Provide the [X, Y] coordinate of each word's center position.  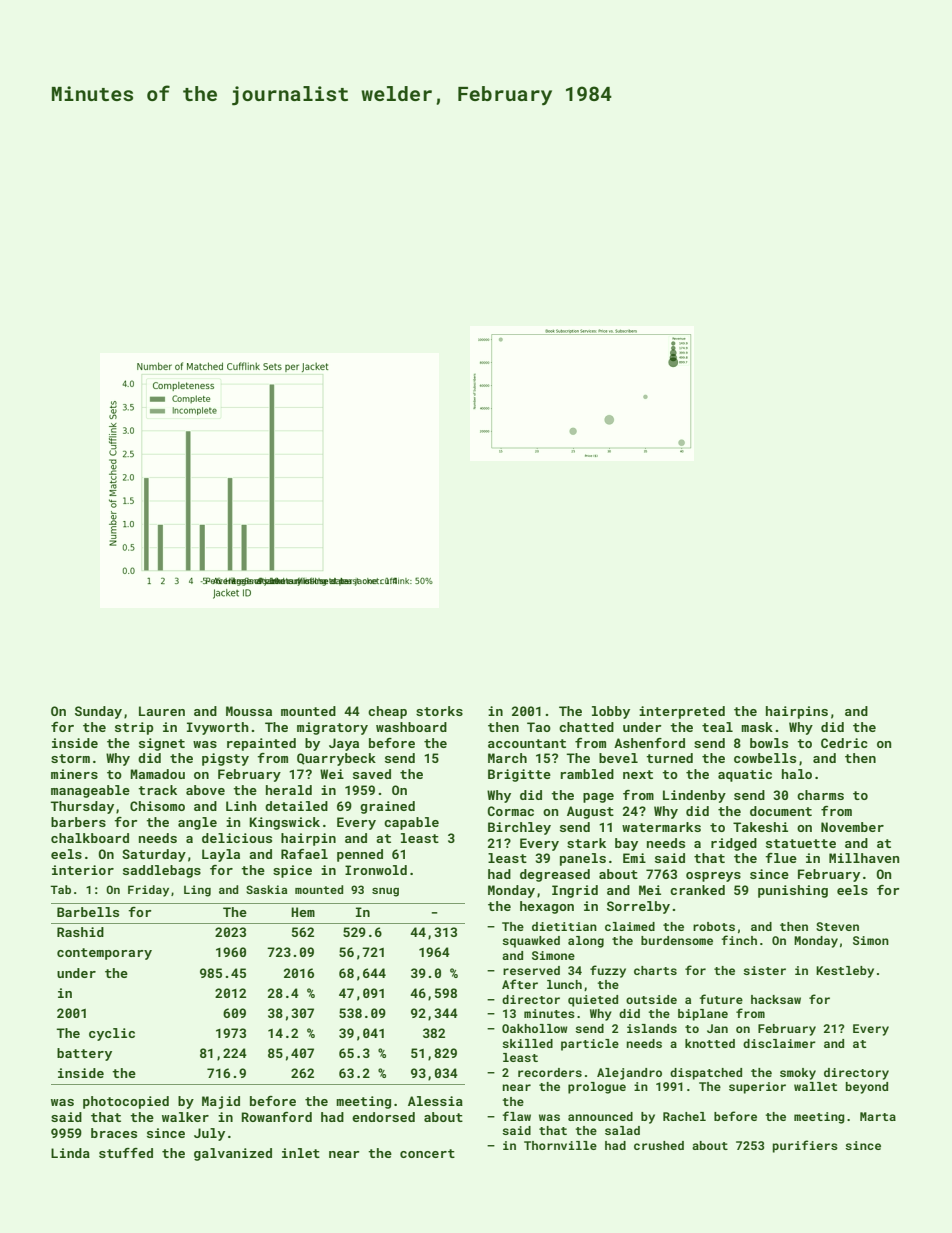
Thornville [560, 1145]
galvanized [233, 1154]
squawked [531, 942]
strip [134, 728]
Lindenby [694, 796]
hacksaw [776, 999]
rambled [587, 774]
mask [757, 727]
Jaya [344, 744]
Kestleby [845, 972]
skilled [527, 1043]
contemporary [104, 954]
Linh [241, 806]
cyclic [112, 1034]
